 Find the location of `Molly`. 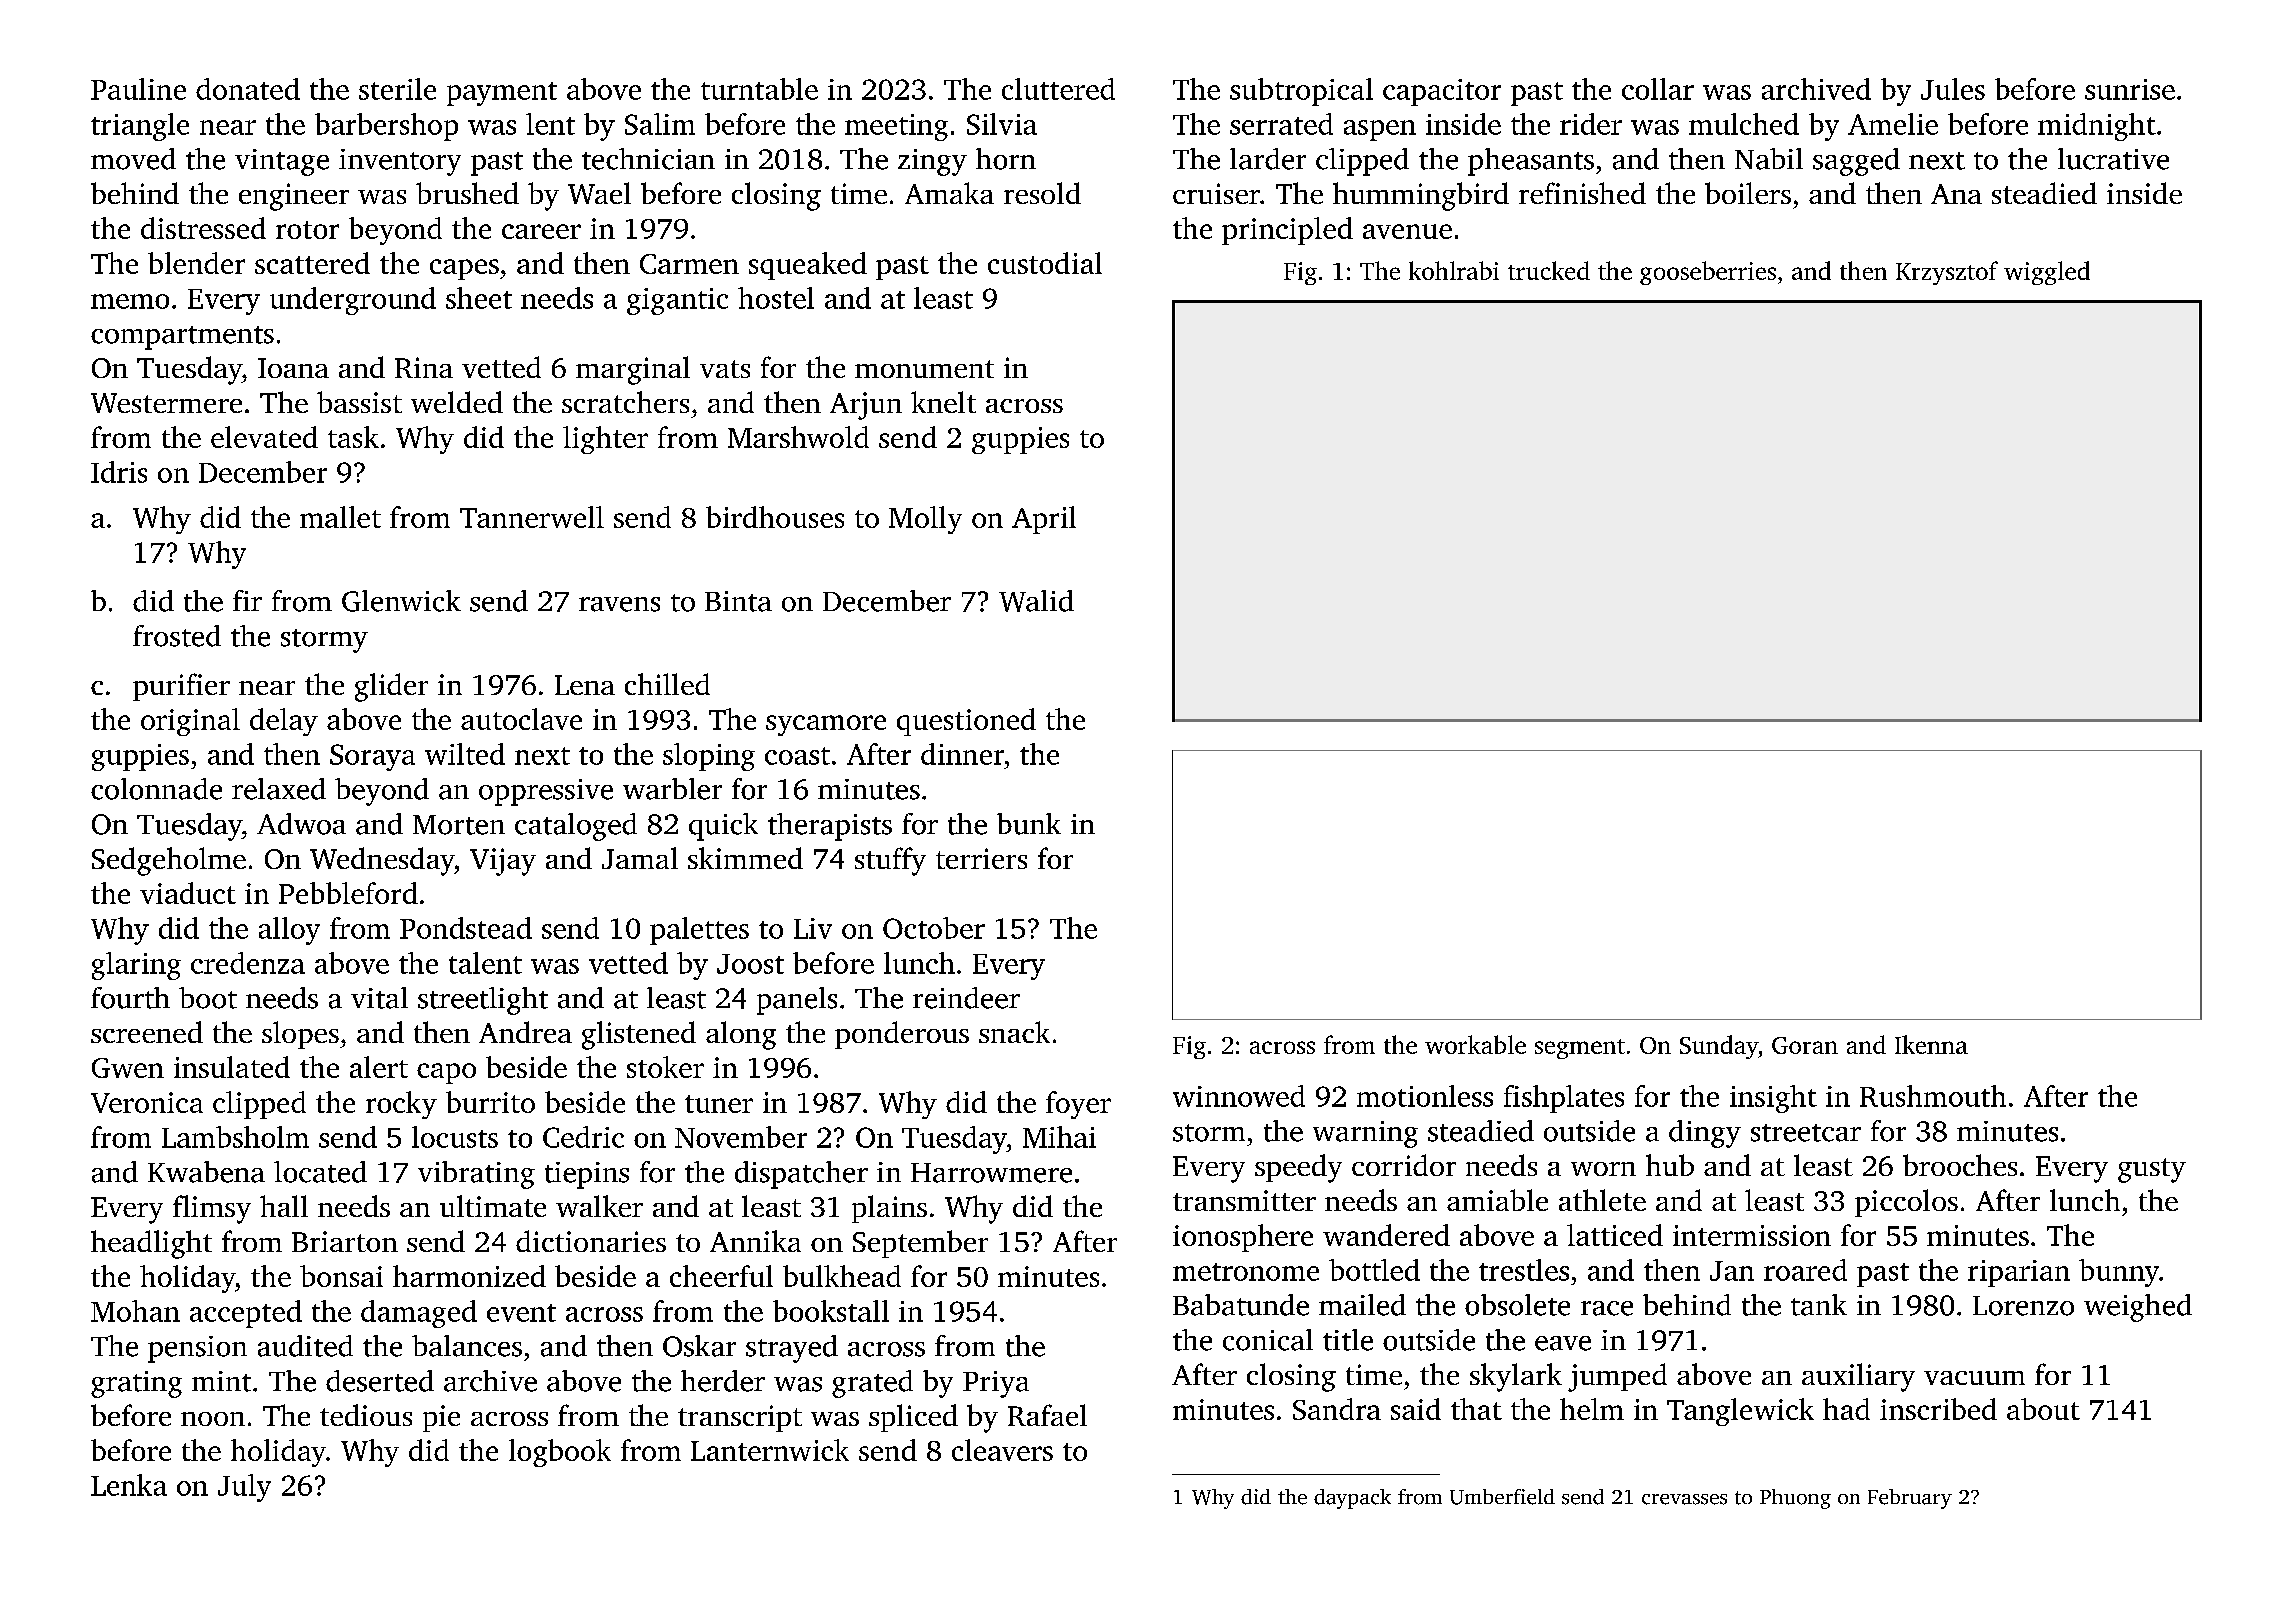

Molly is located at coordinates (925, 520).
